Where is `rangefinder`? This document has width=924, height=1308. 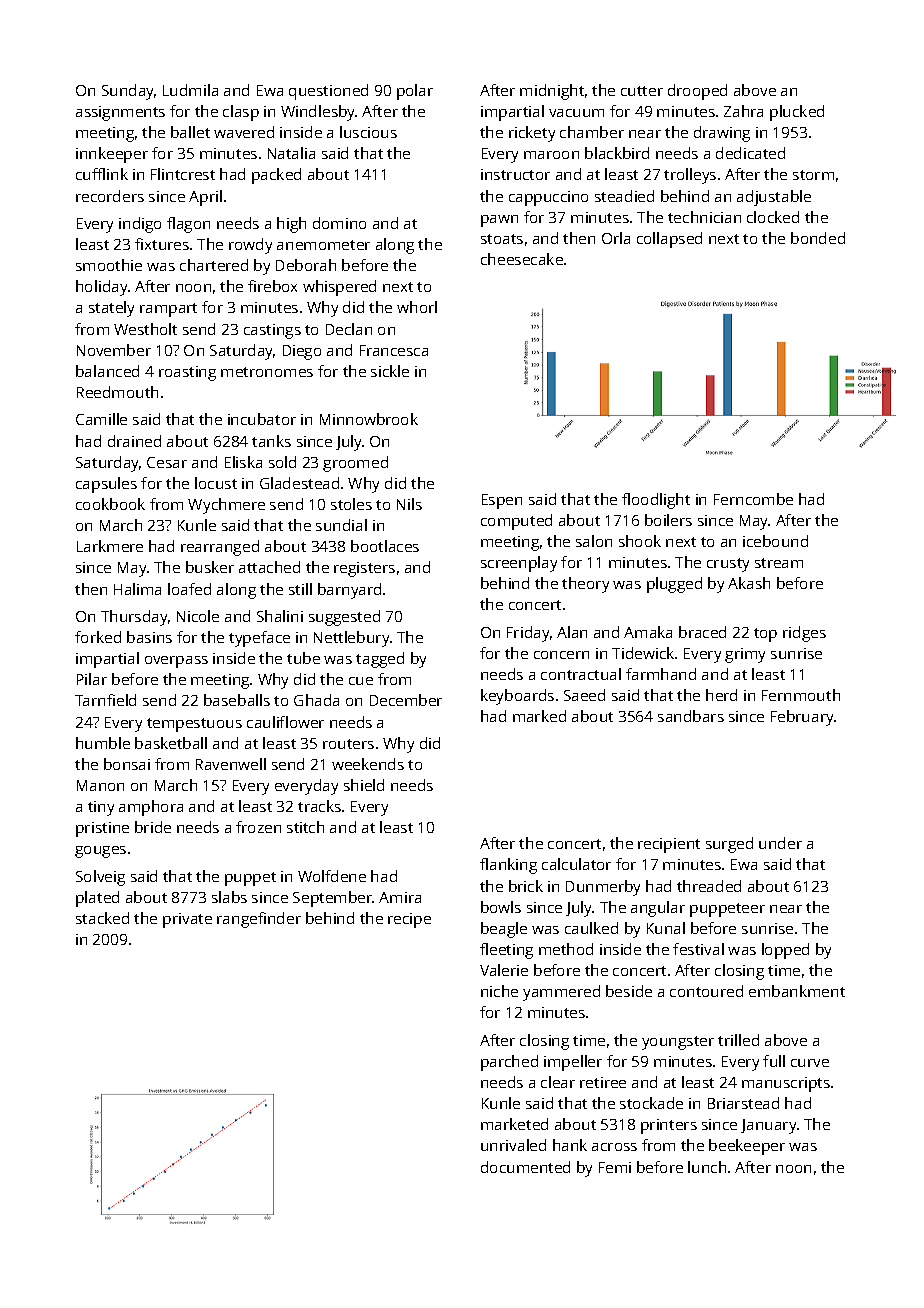
rangefinder is located at coordinates (259, 920).
